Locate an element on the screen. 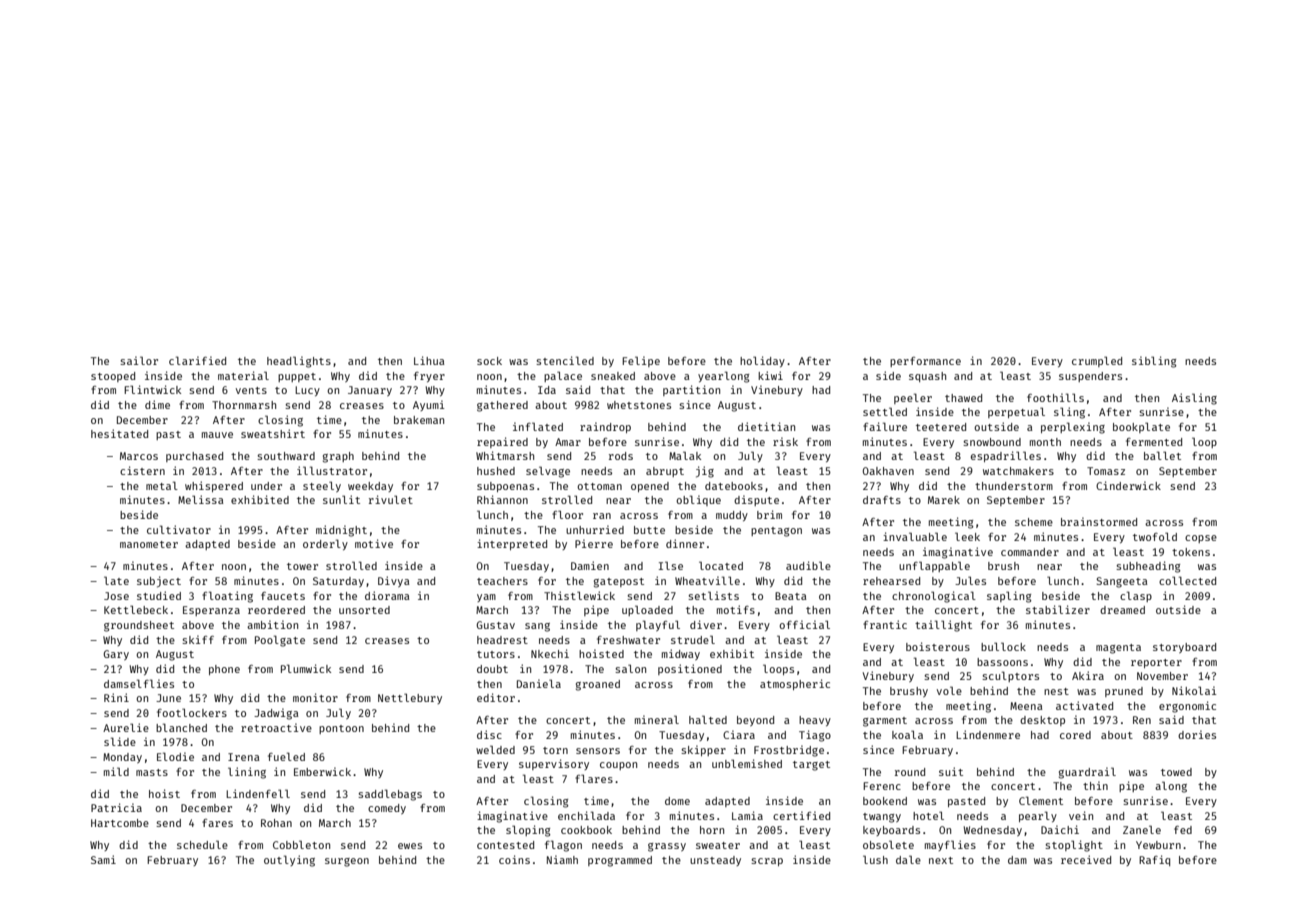 This screenshot has width=1308, height=924. June is located at coordinates (168, 698).
